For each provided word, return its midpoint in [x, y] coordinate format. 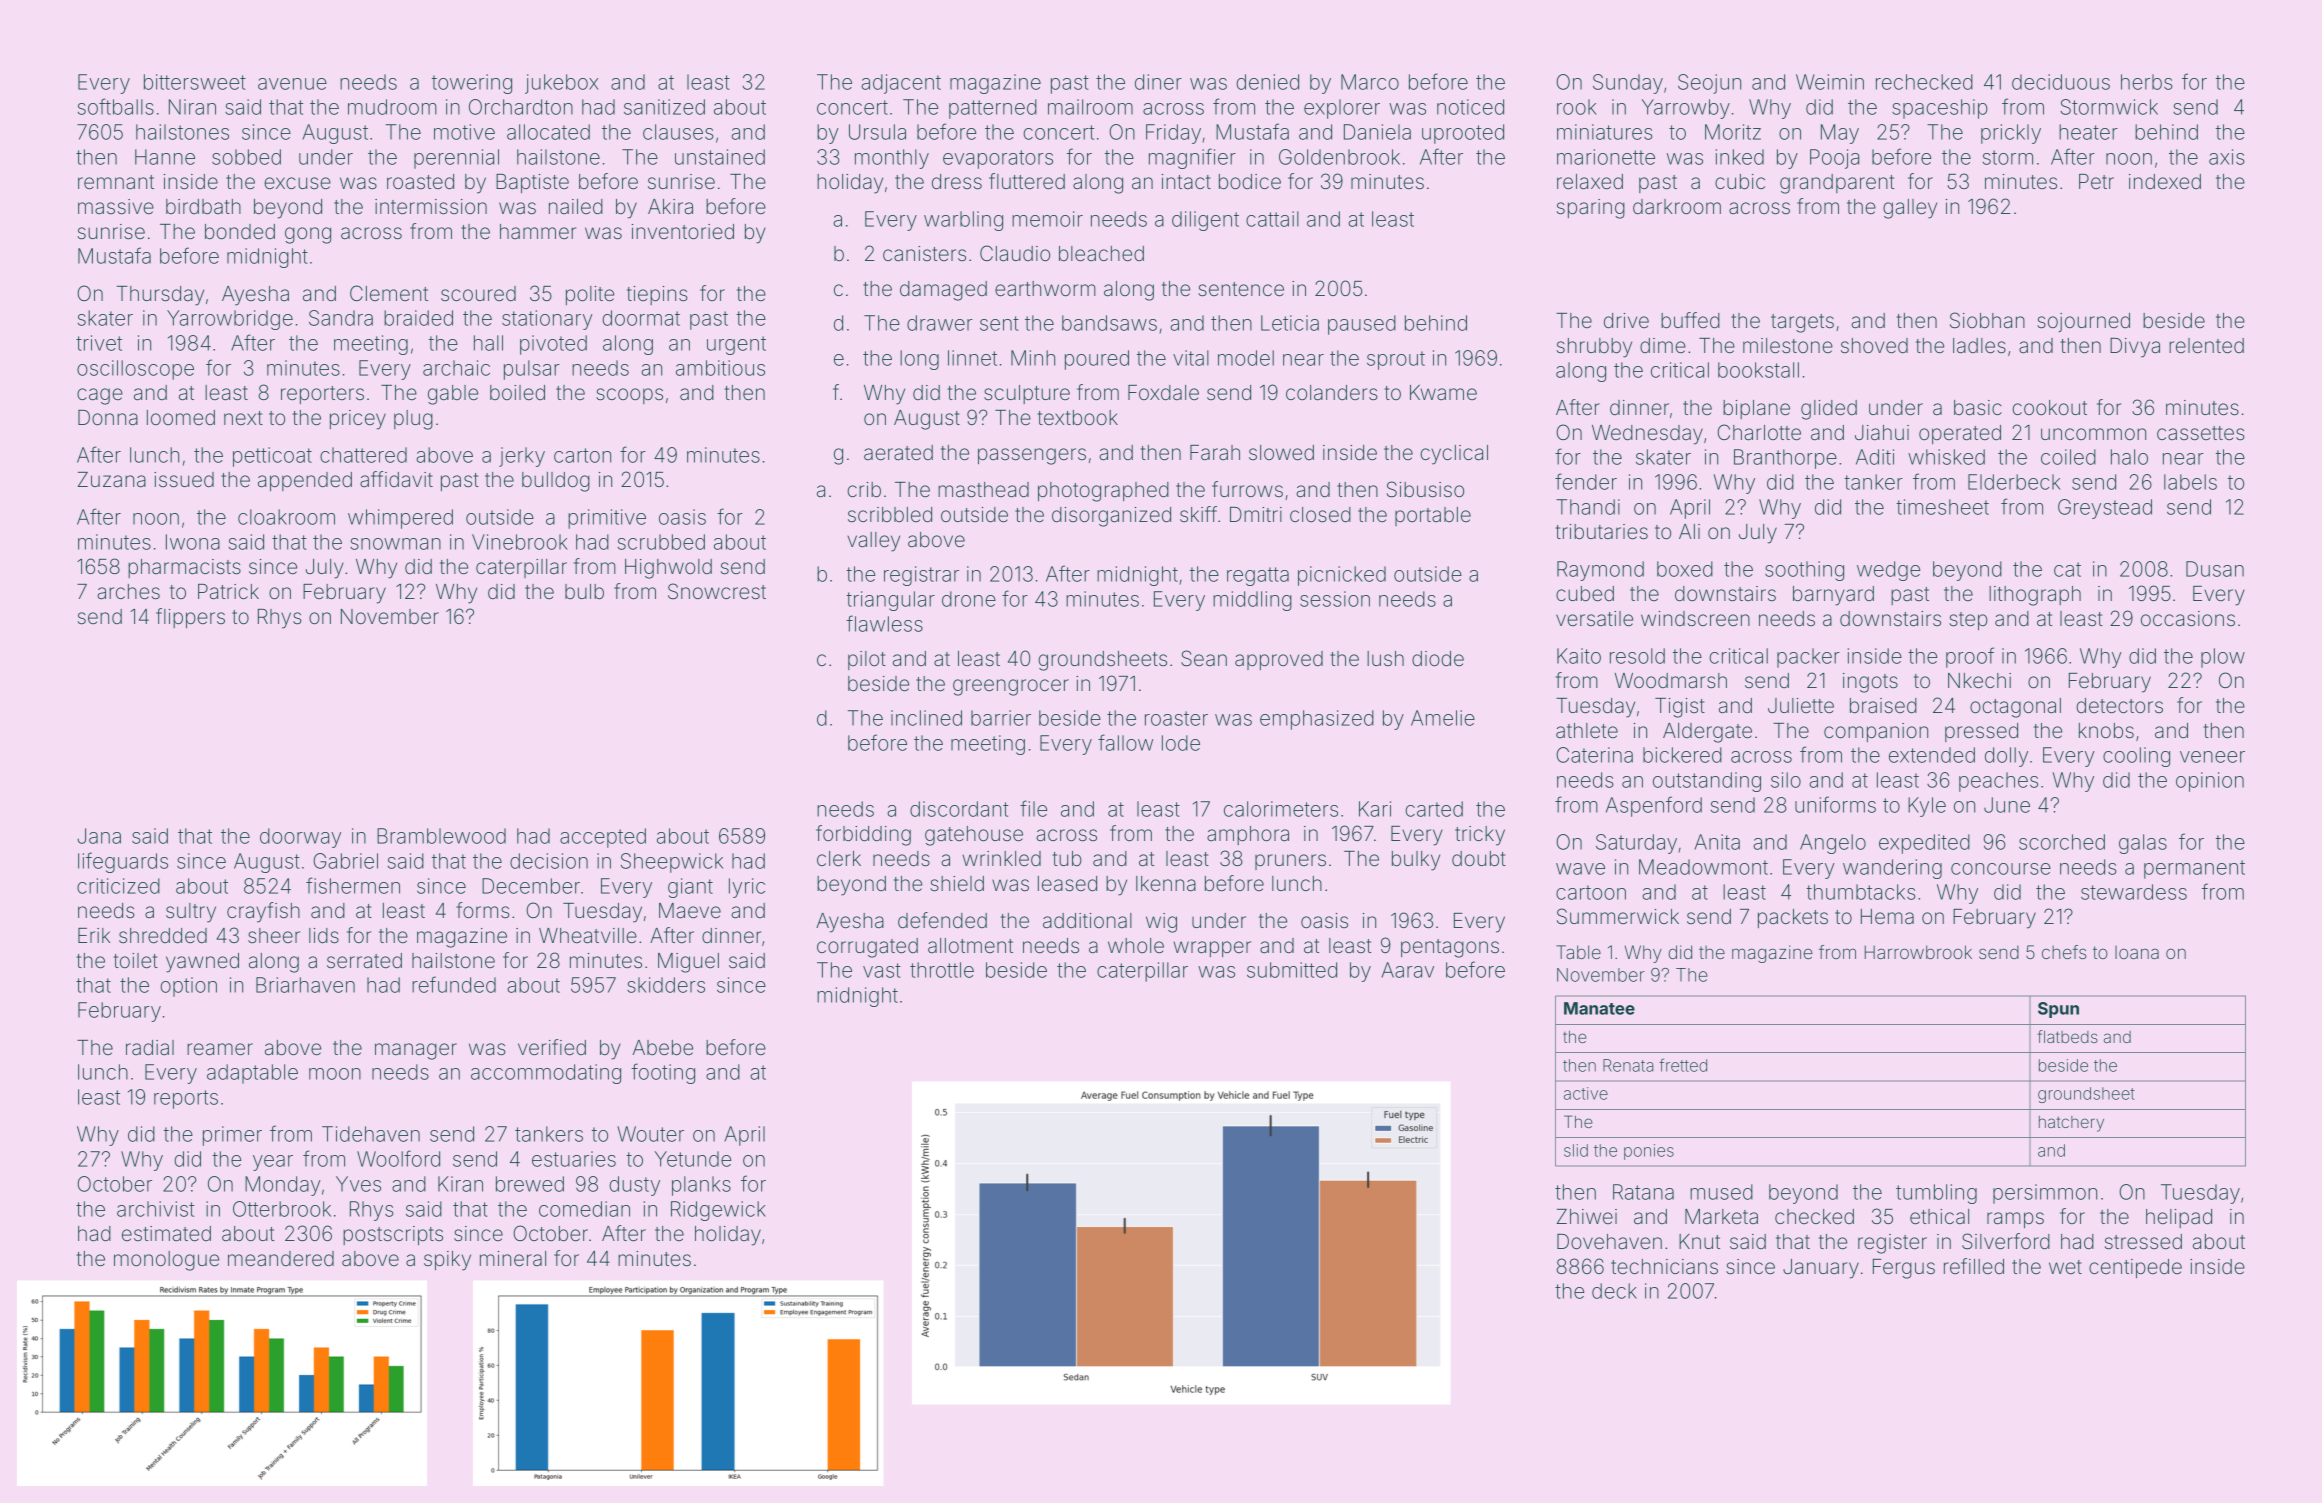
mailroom [1090, 107]
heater [2088, 132]
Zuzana [112, 479]
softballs [116, 106]
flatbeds [2067, 1036]
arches [128, 592]
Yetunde [693, 1159]
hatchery [2071, 1124]
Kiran [460, 1184]
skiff [1198, 514]
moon [335, 1074]
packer [1808, 658]
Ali [1689, 531]
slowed [1281, 452]
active [1586, 1093]
